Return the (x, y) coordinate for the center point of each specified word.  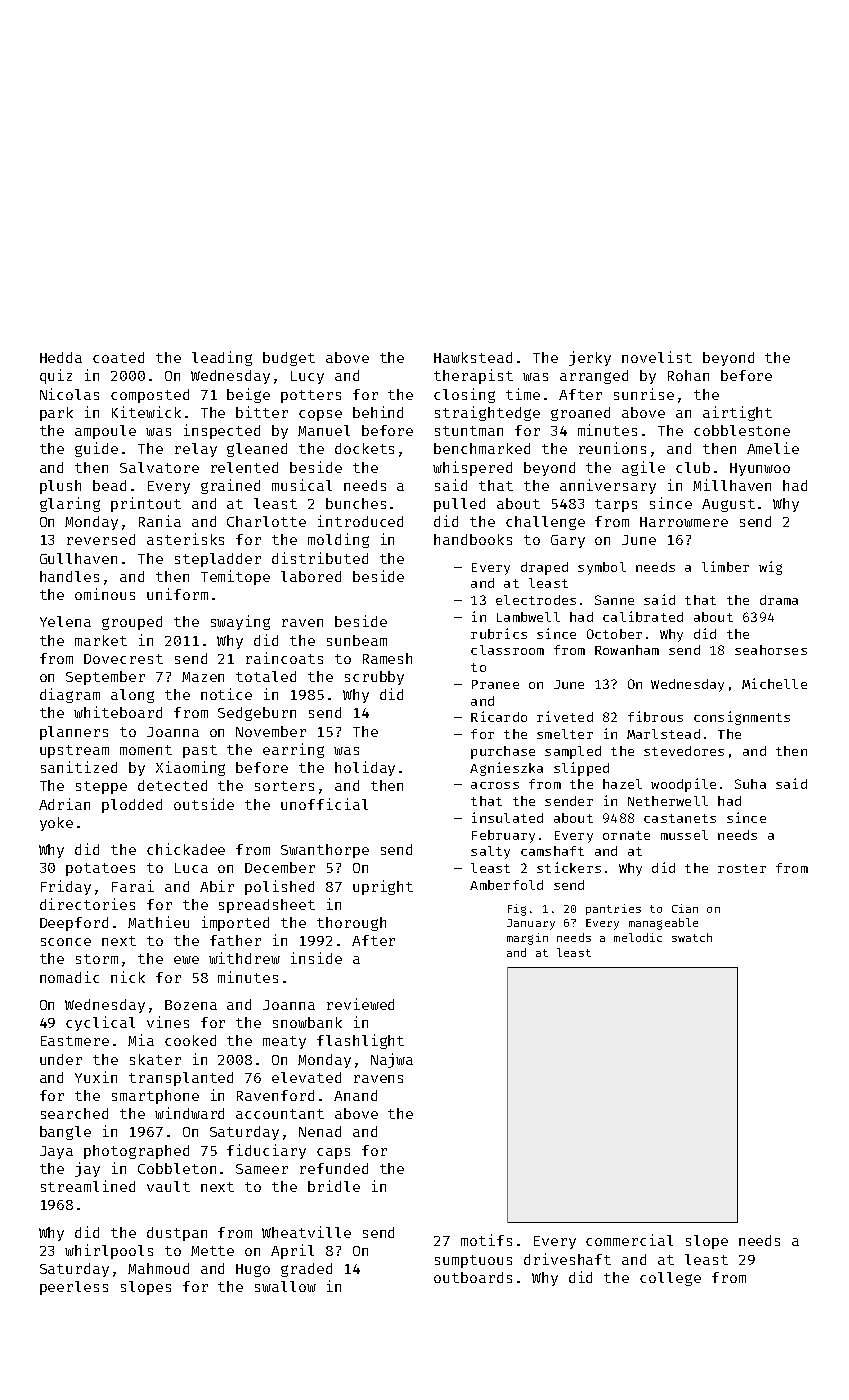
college (670, 1279)
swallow (285, 1286)
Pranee (495, 684)
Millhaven (732, 485)
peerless (74, 1288)
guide (96, 449)
